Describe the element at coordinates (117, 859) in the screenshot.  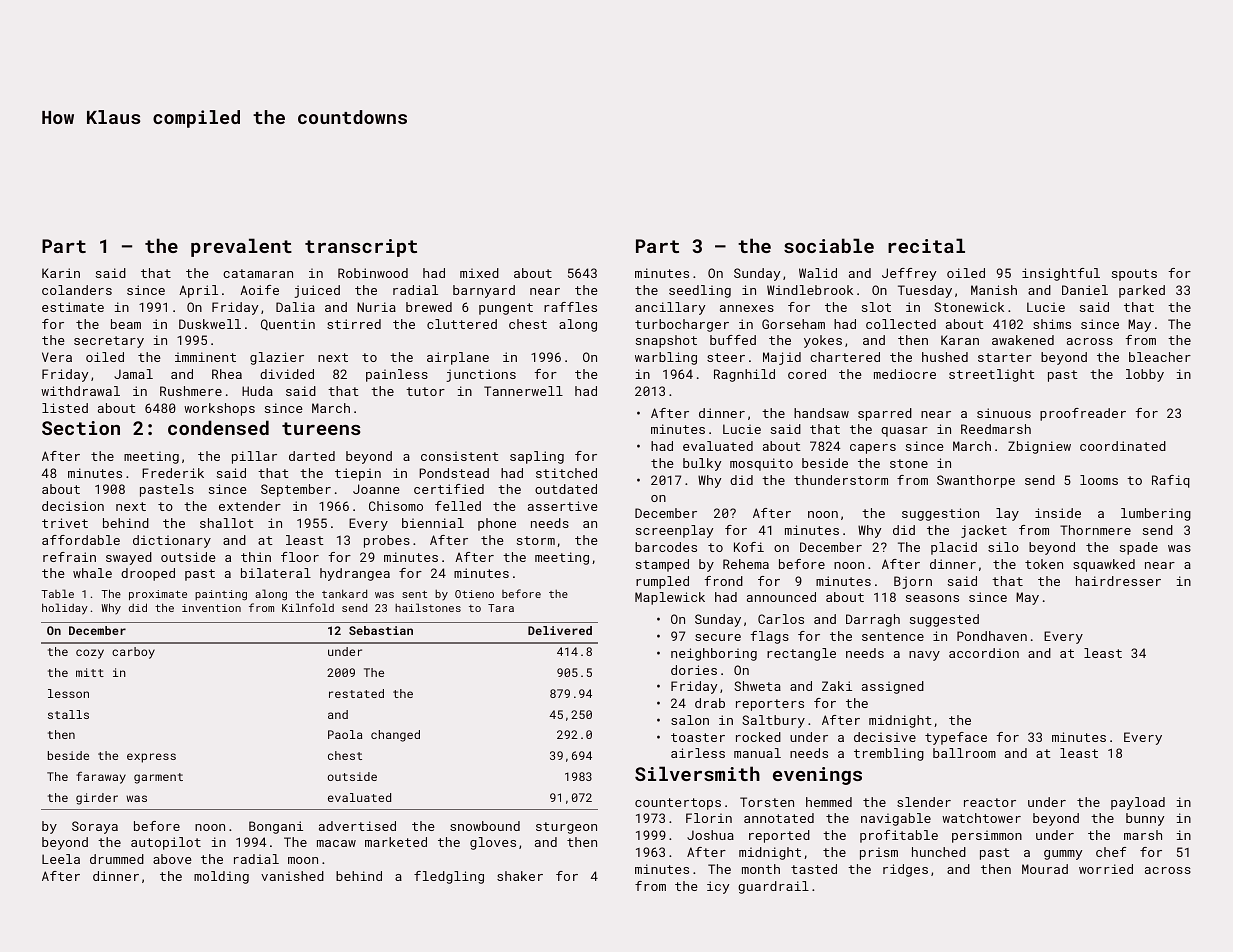
I see `drummed` at that location.
